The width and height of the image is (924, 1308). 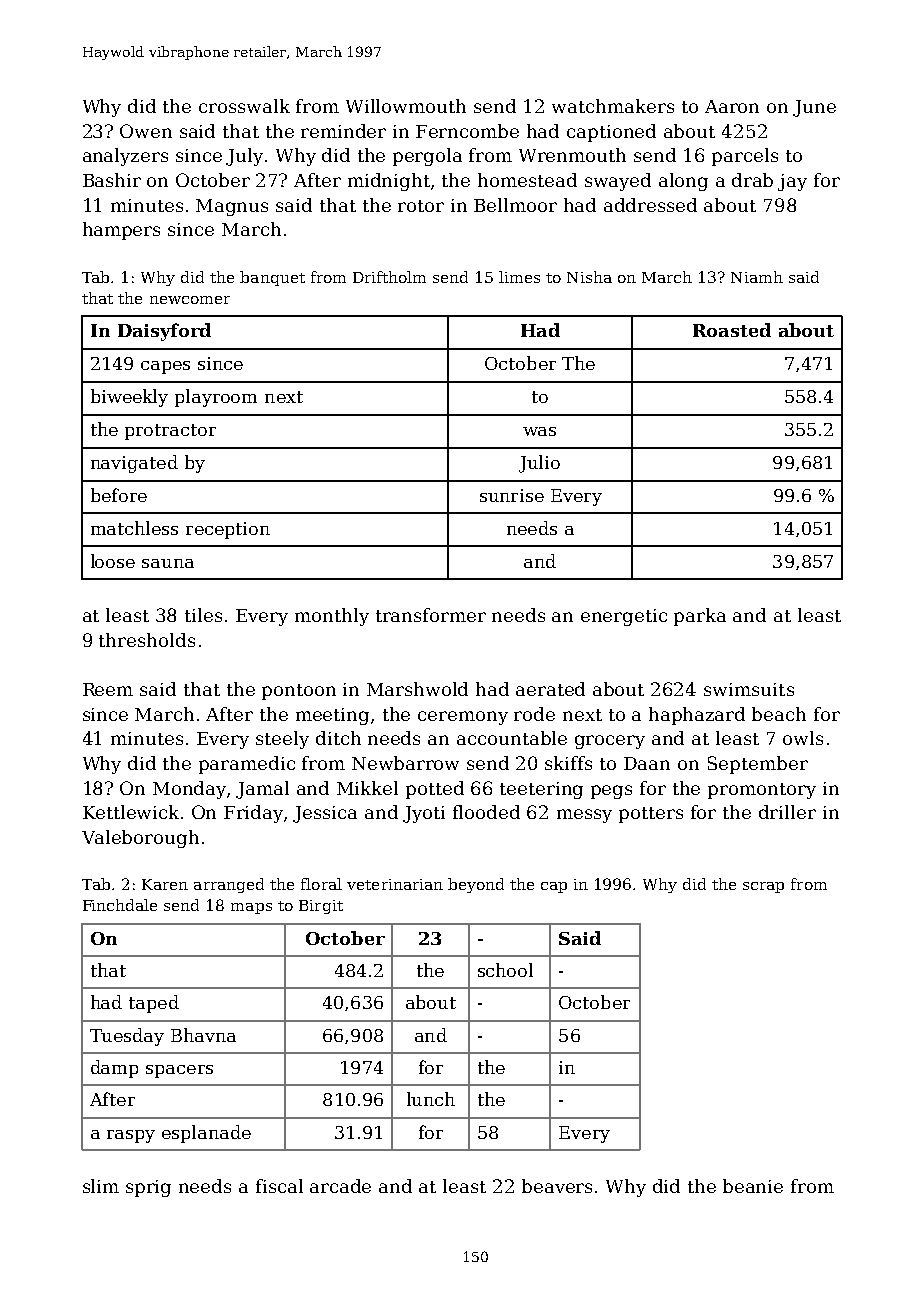 What do you see at coordinates (814, 108) in the image?
I see `June` at bounding box center [814, 108].
